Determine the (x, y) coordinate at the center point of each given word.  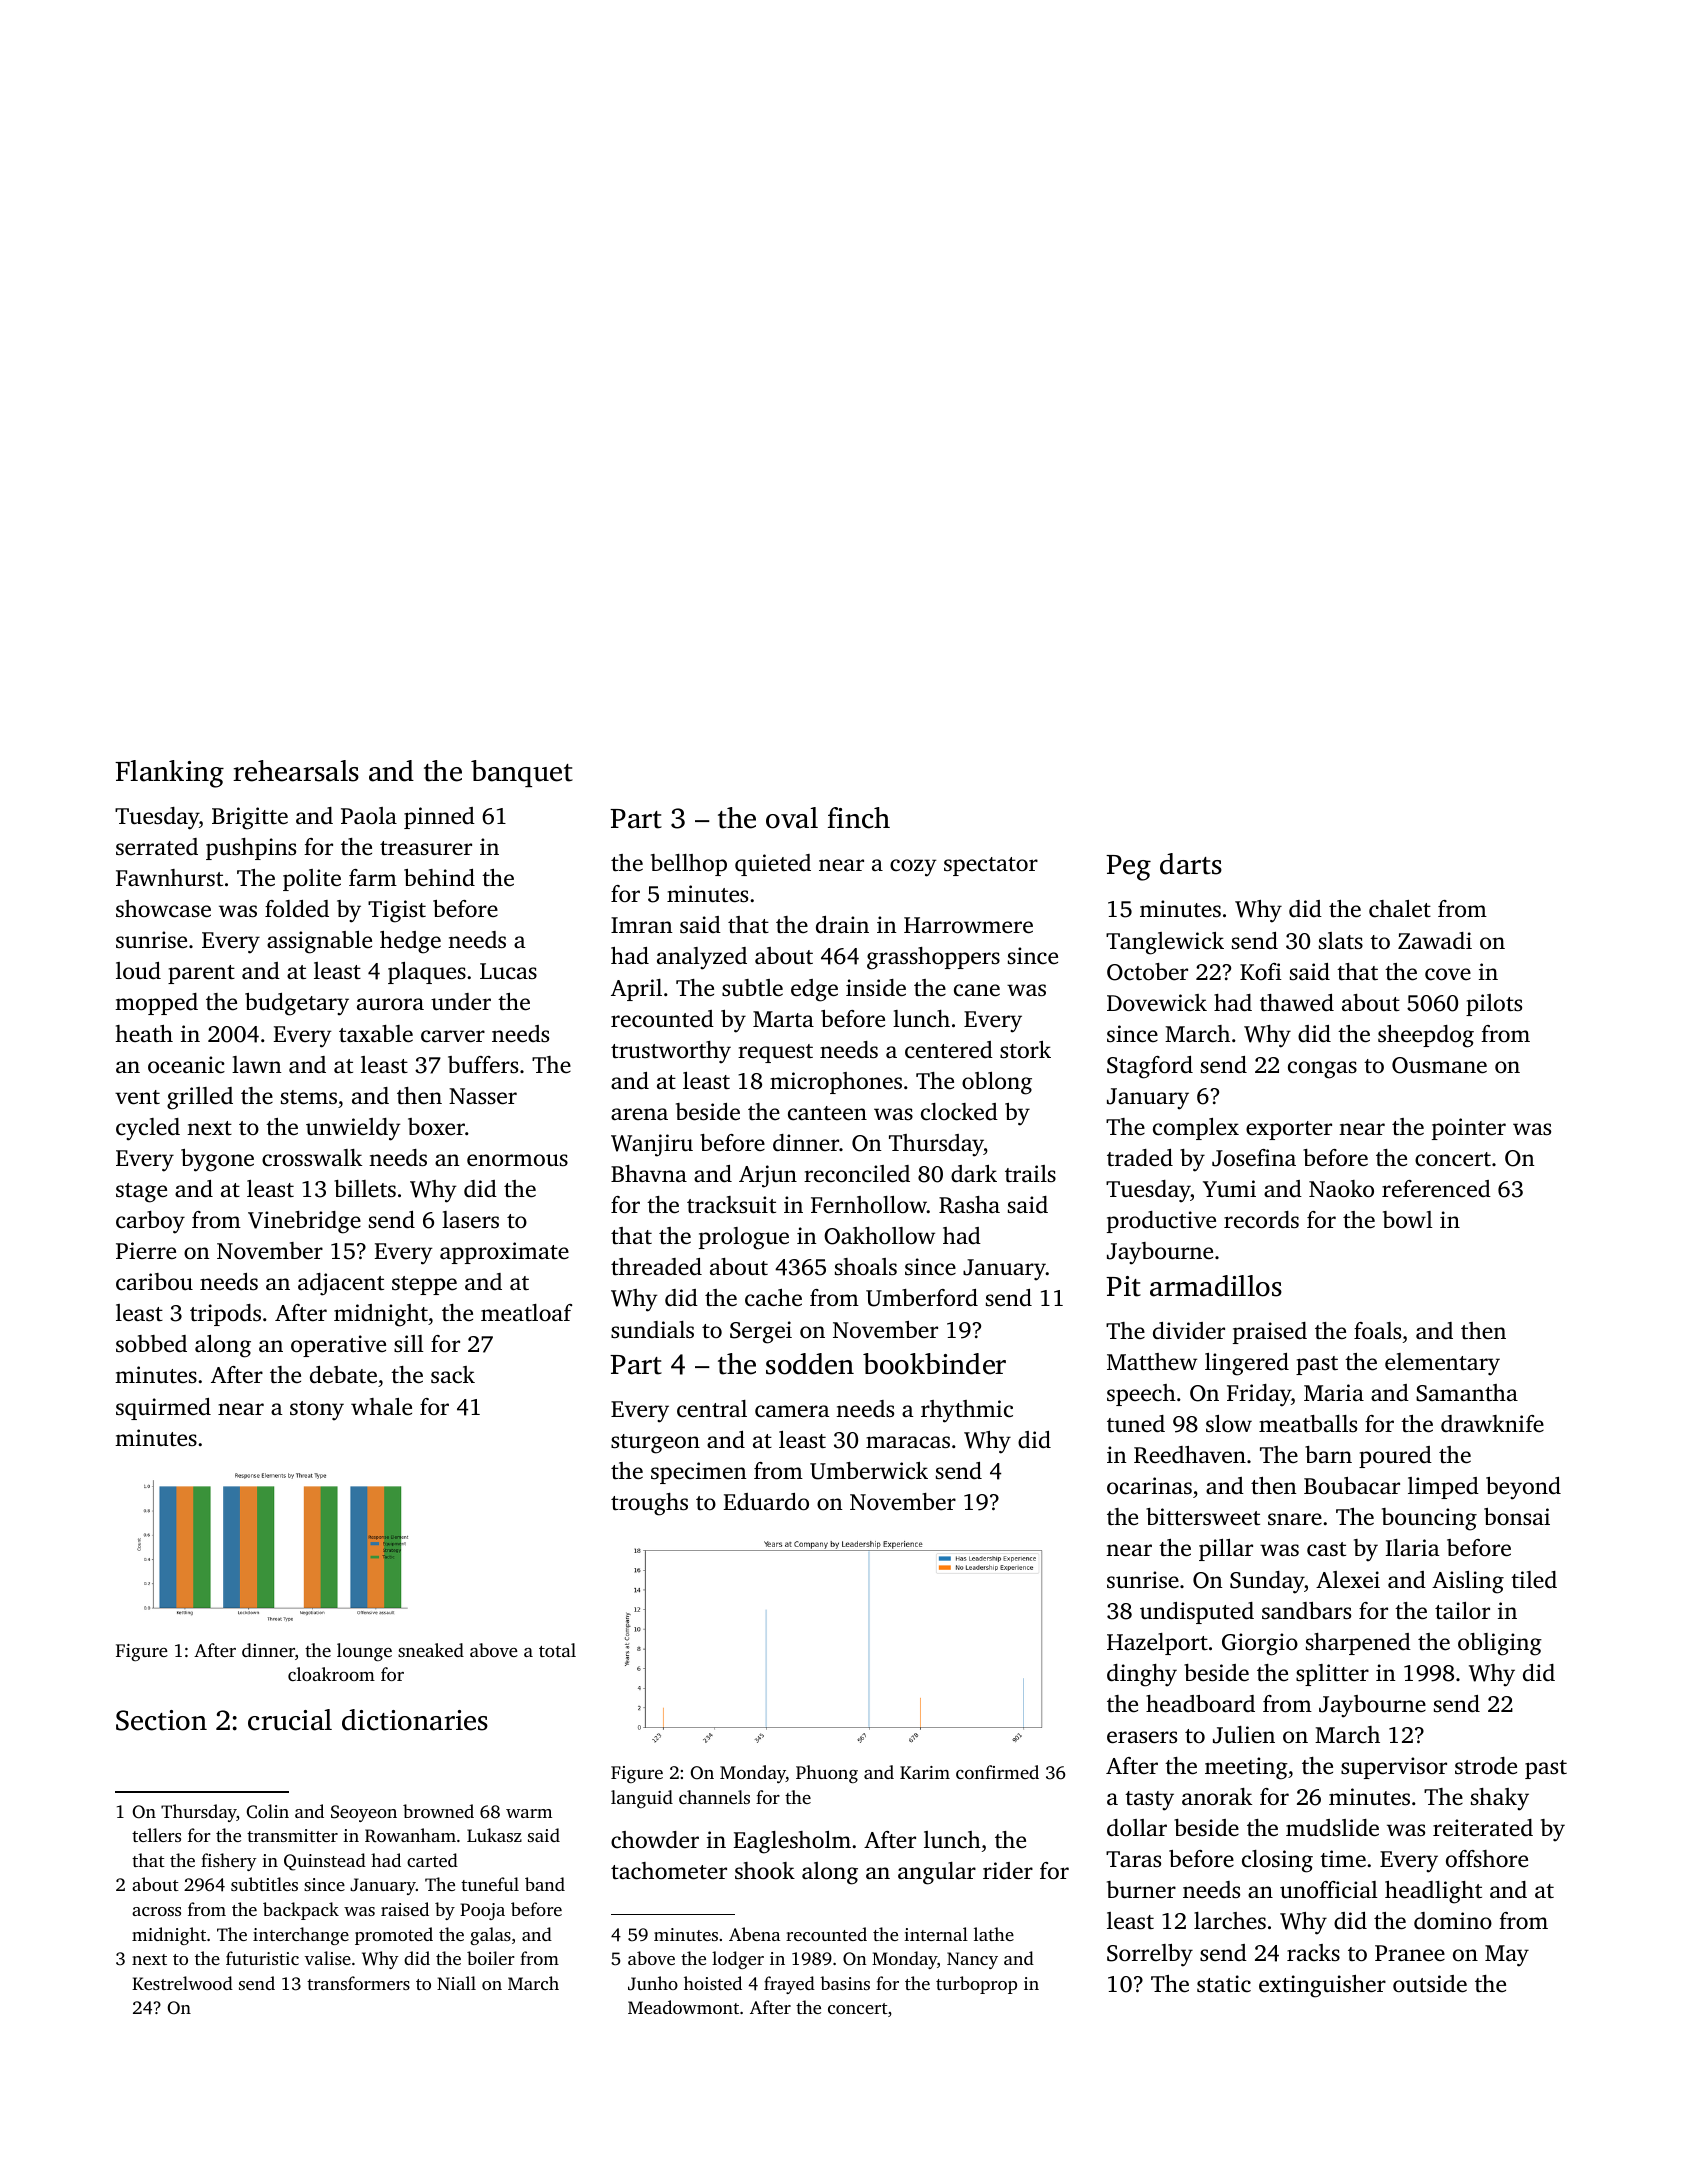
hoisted (713, 1983)
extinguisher (1322, 1986)
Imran (642, 925)
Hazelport (1157, 1644)
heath (144, 1033)
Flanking (169, 774)
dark (974, 1173)
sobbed (151, 1344)
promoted (394, 1936)
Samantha (1467, 1393)
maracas (908, 1442)
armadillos (1216, 1286)
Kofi (1261, 971)
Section (161, 1720)
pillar (1226, 1550)
